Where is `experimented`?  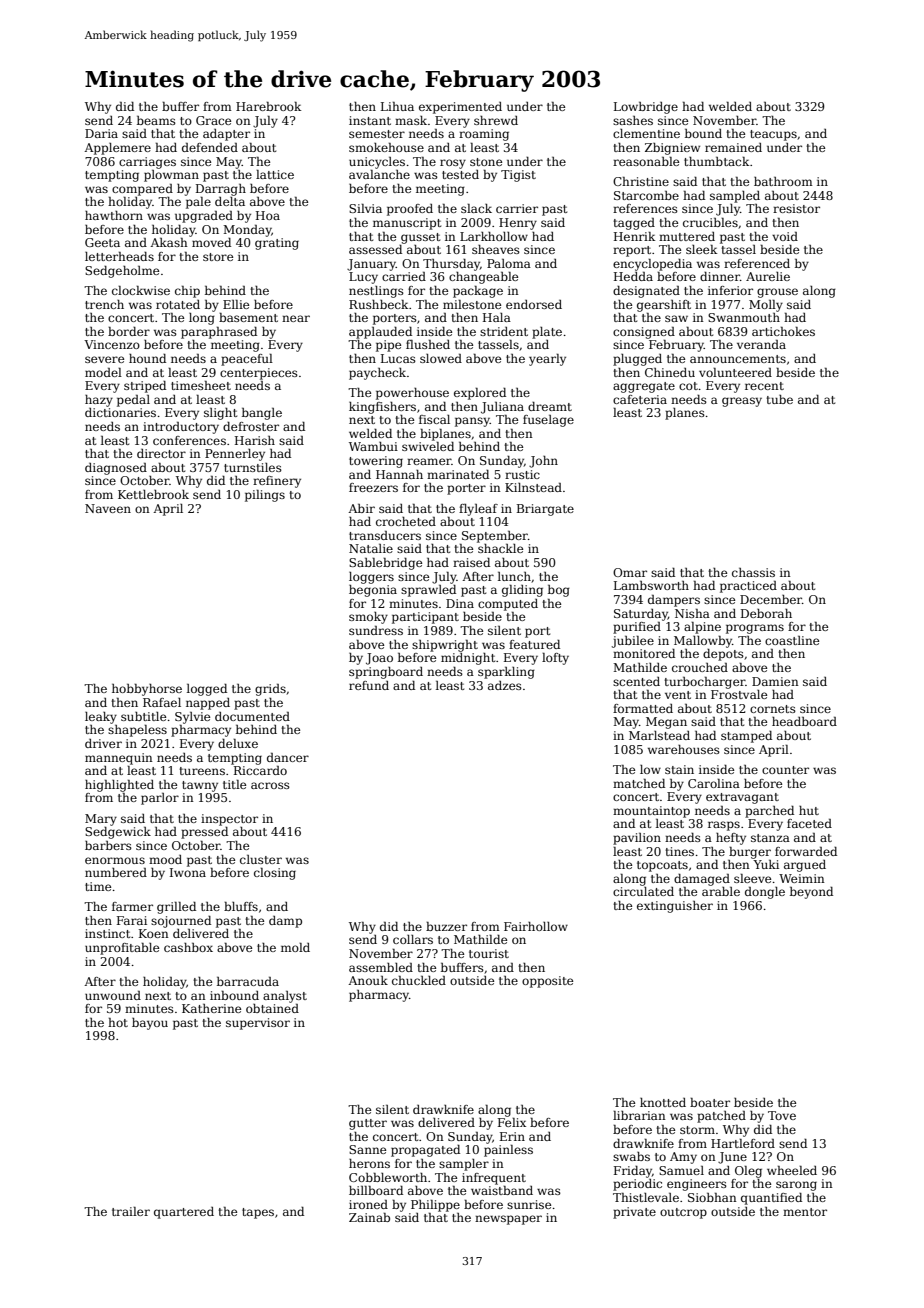 experimented is located at coordinates (460, 108).
